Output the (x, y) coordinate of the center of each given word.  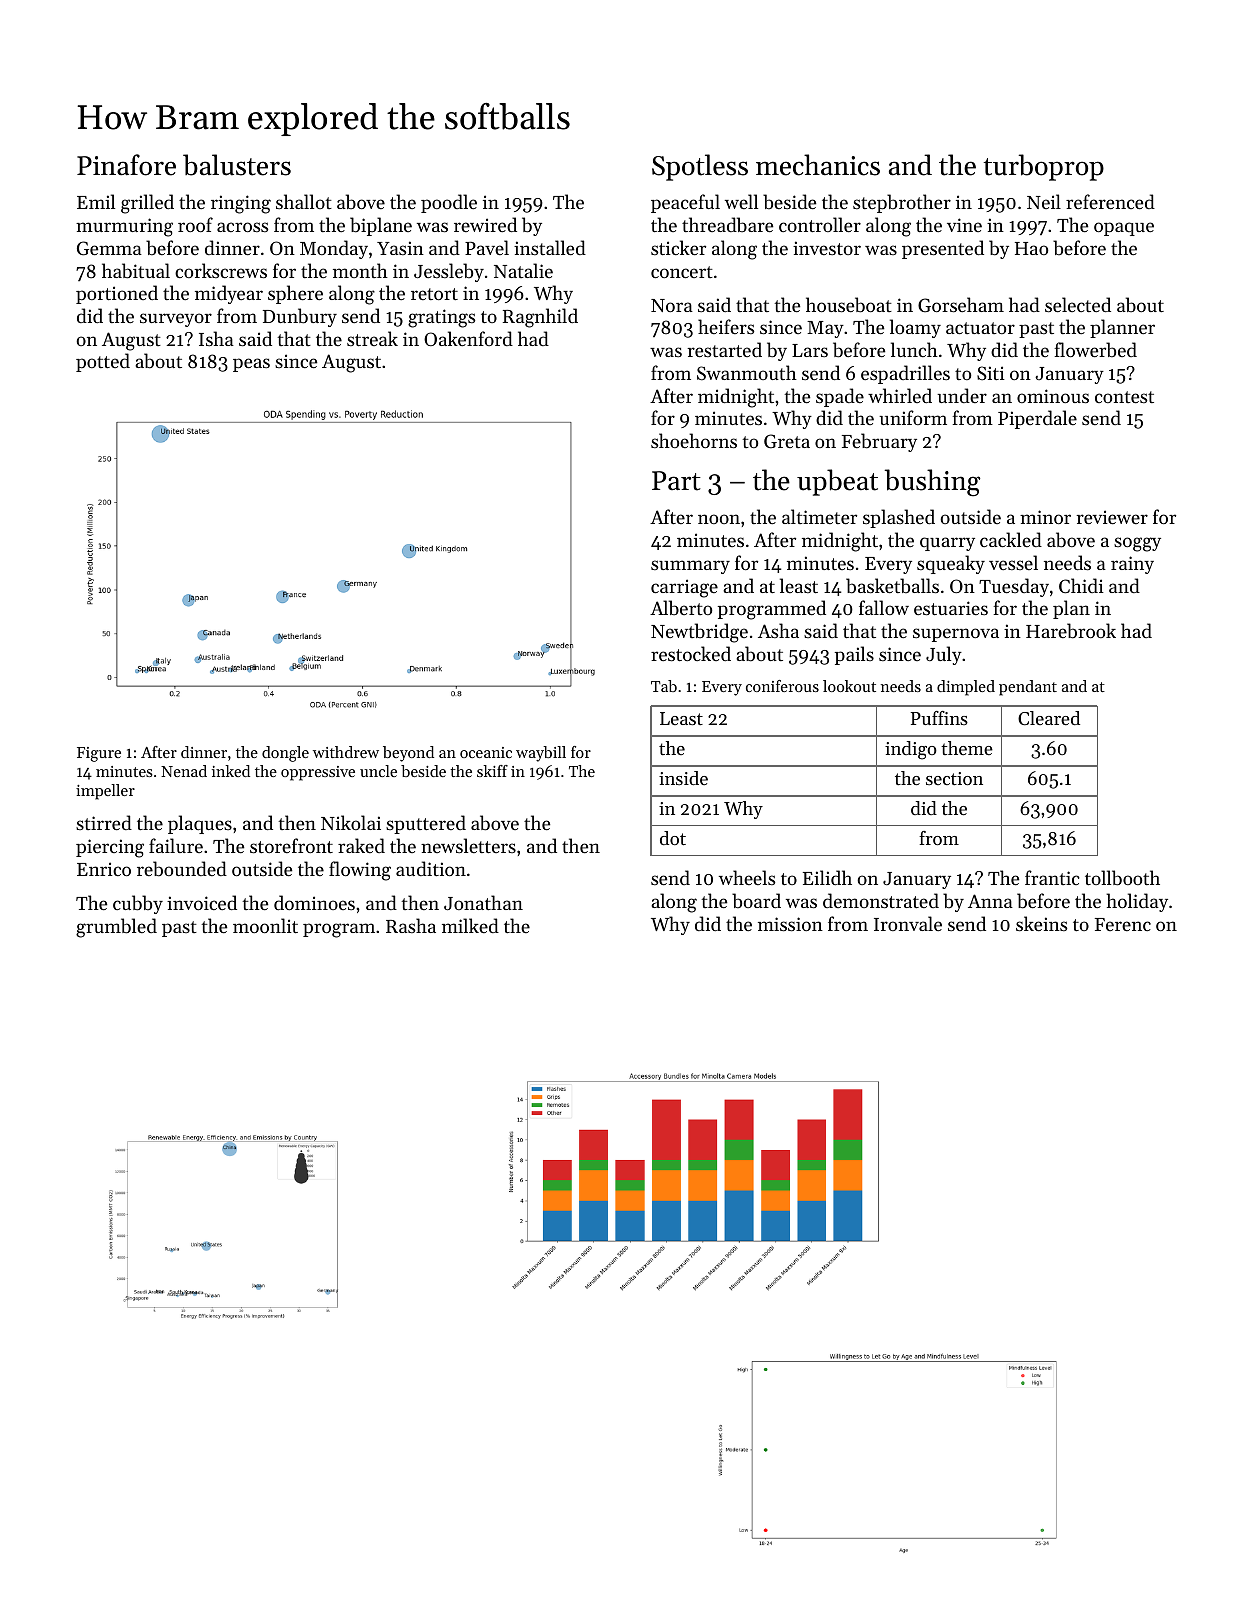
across (242, 227)
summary (690, 567)
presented (943, 249)
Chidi (1081, 586)
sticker (678, 247)
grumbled (116, 928)
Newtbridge (699, 633)
